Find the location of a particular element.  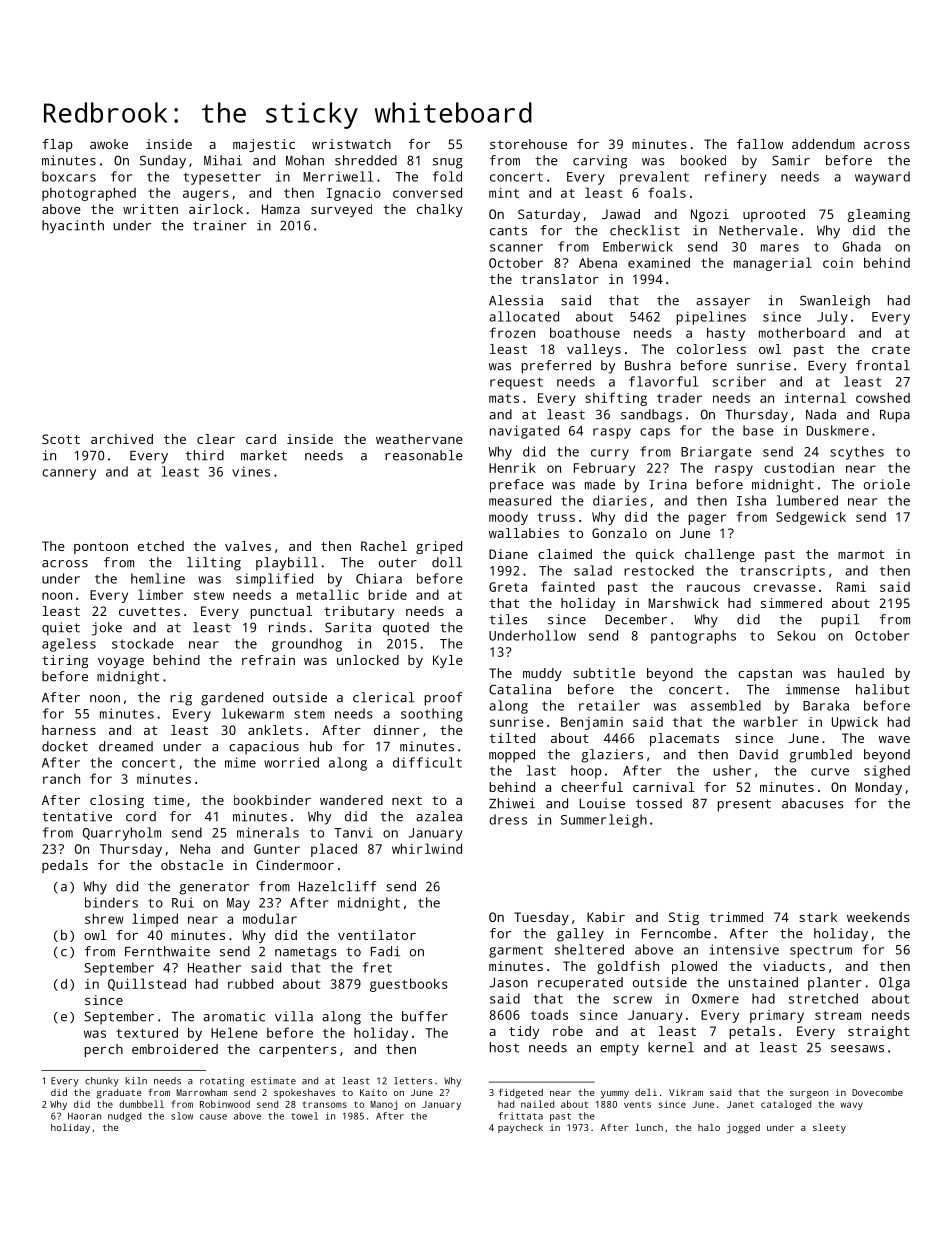

muddy is located at coordinates (542, 674).
